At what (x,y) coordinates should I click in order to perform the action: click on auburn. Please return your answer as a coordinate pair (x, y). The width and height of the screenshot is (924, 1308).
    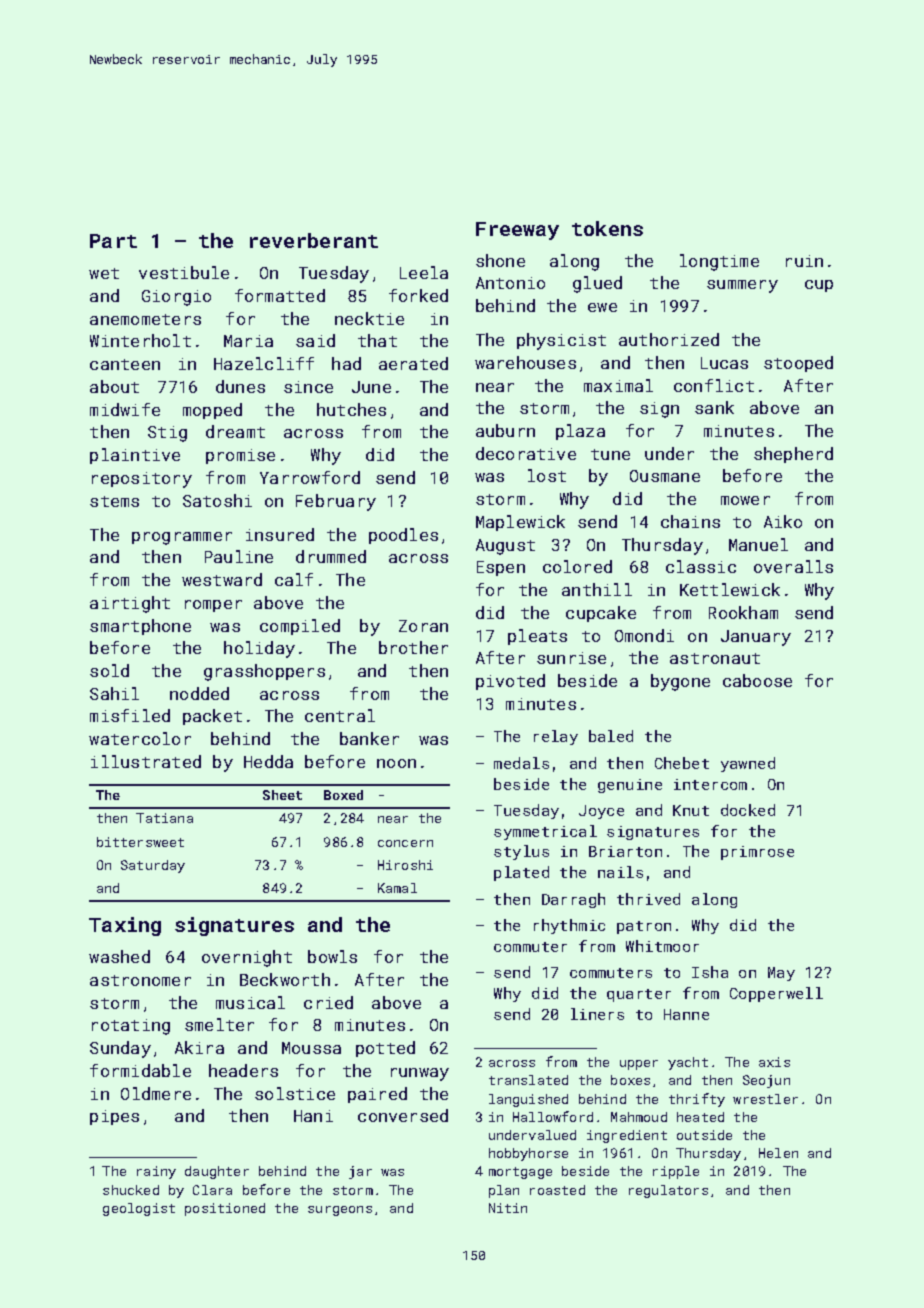
    Looking at the image, I should click on (505, 430).
